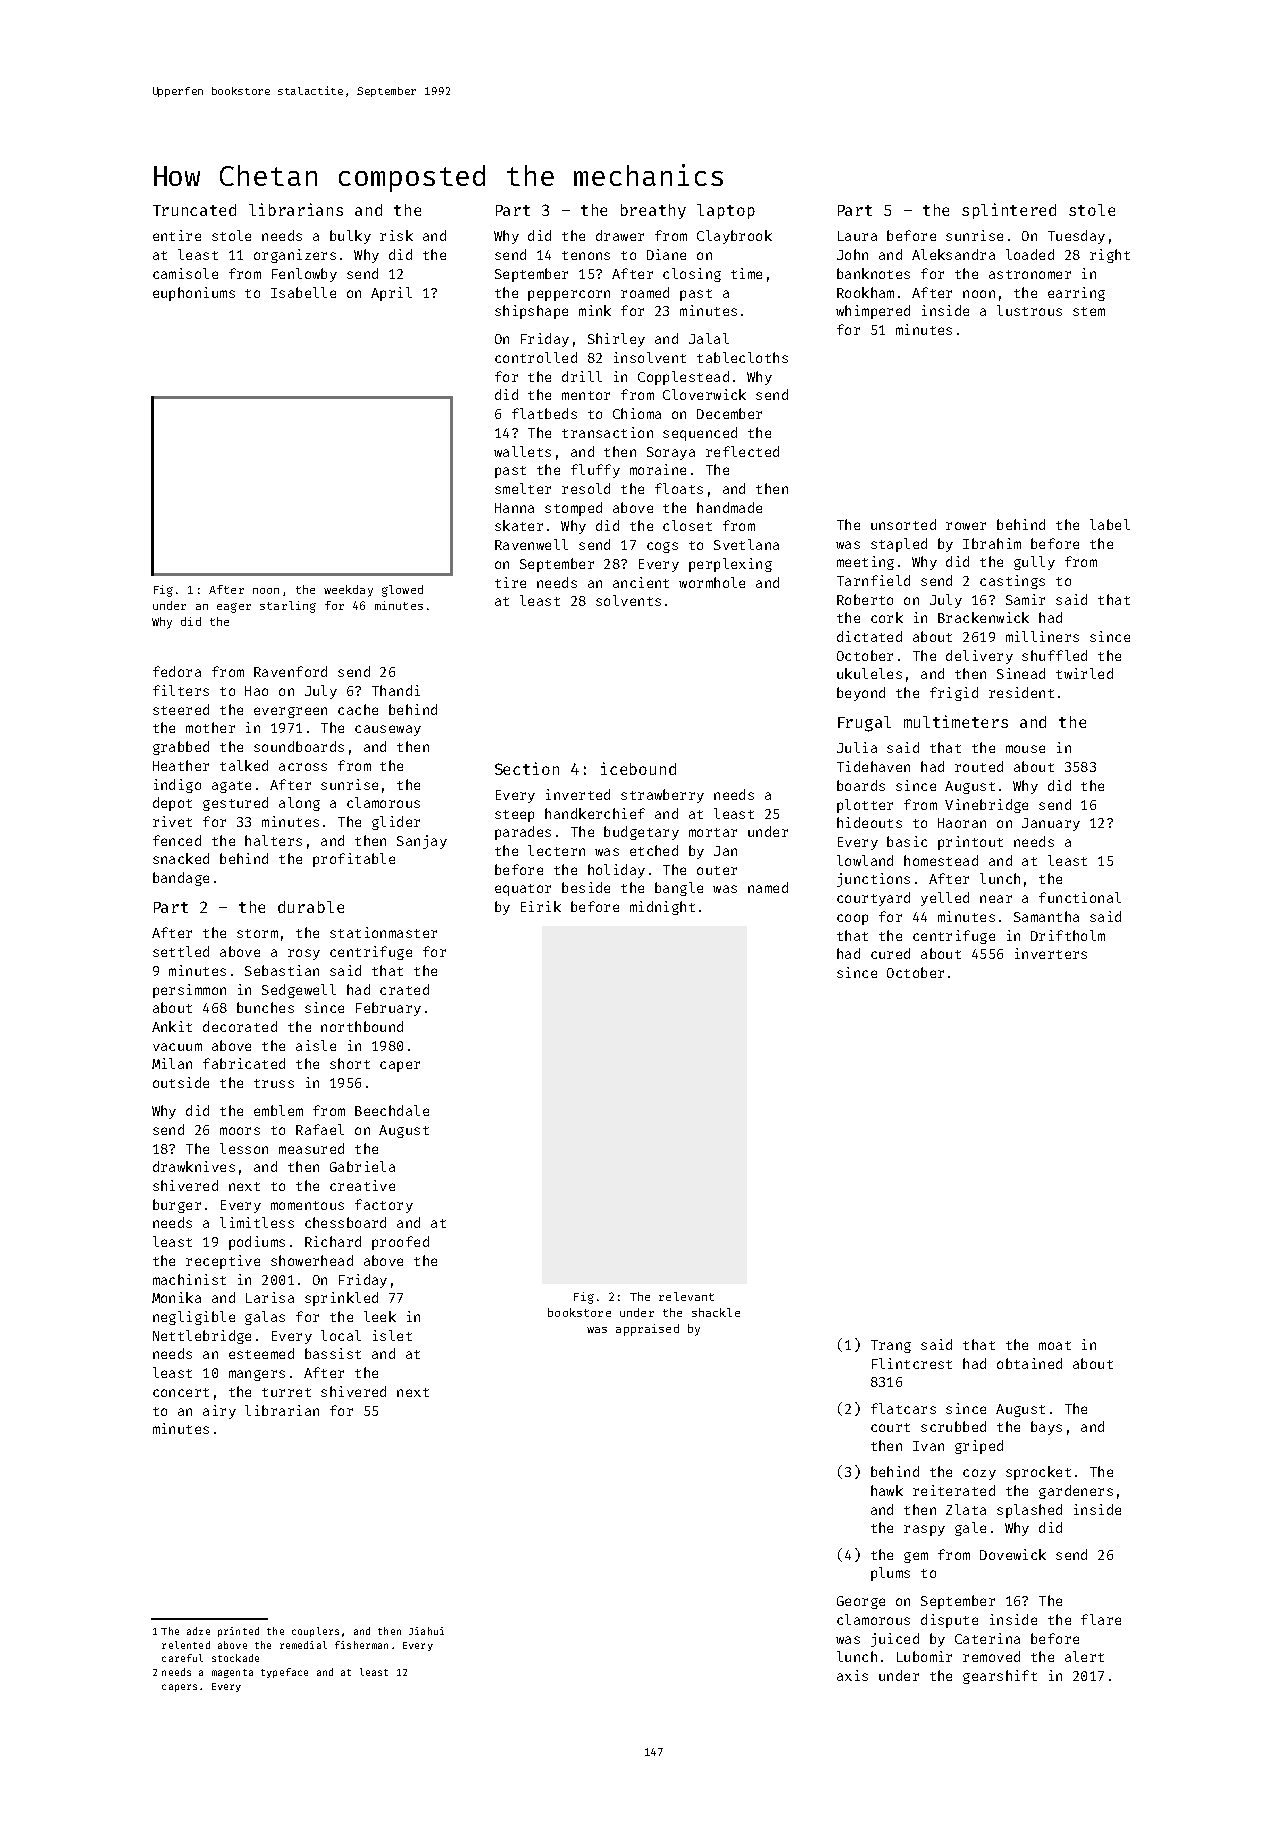  Describe the element at coordinates (284, 1673) in the page. I see `typeface` at that location.
